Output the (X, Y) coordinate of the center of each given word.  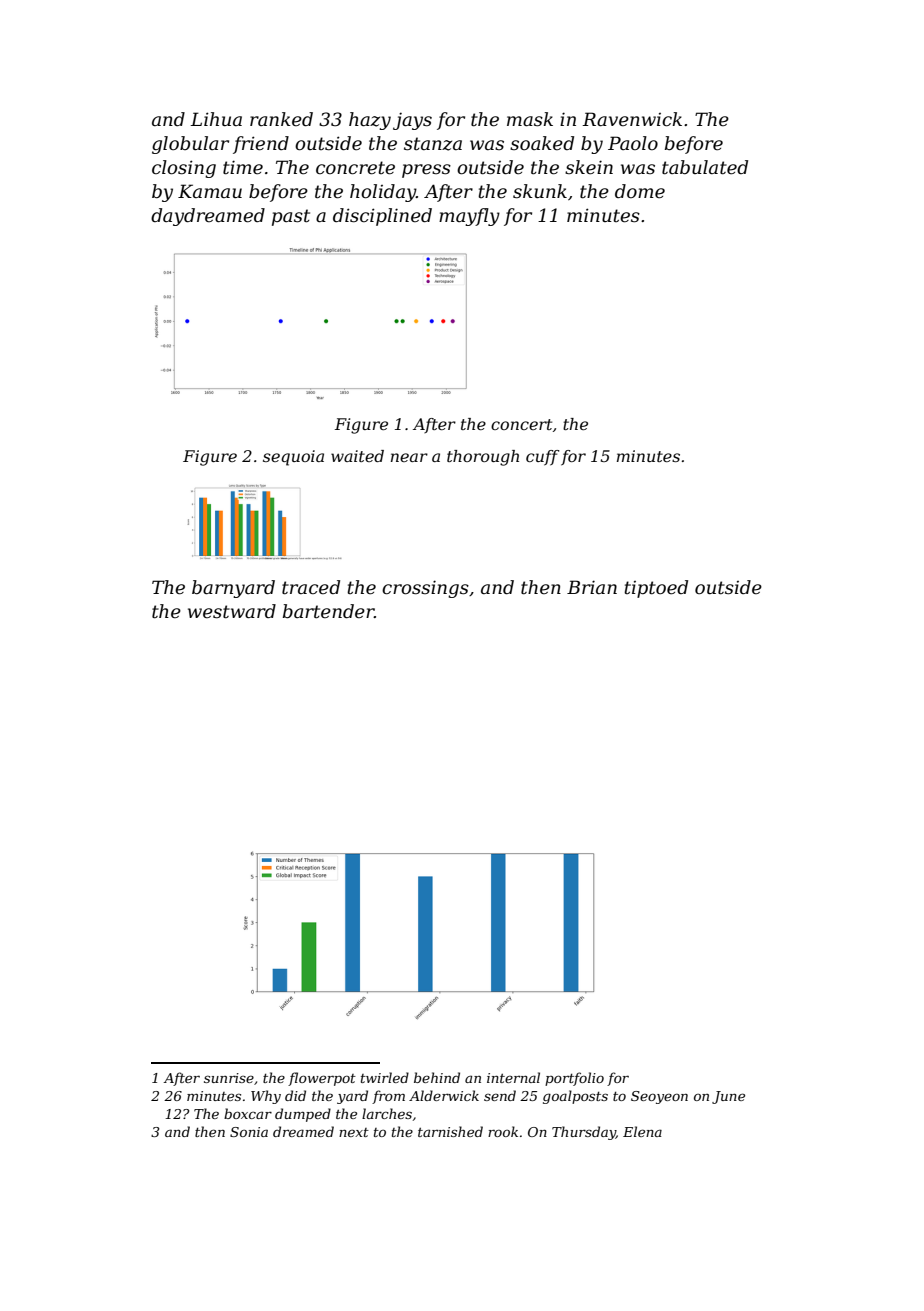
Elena (642, 1131)
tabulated (705, 167)
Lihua (216, 119)
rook (503, 1131)
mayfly (469, 217)
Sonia (249, 1132)
